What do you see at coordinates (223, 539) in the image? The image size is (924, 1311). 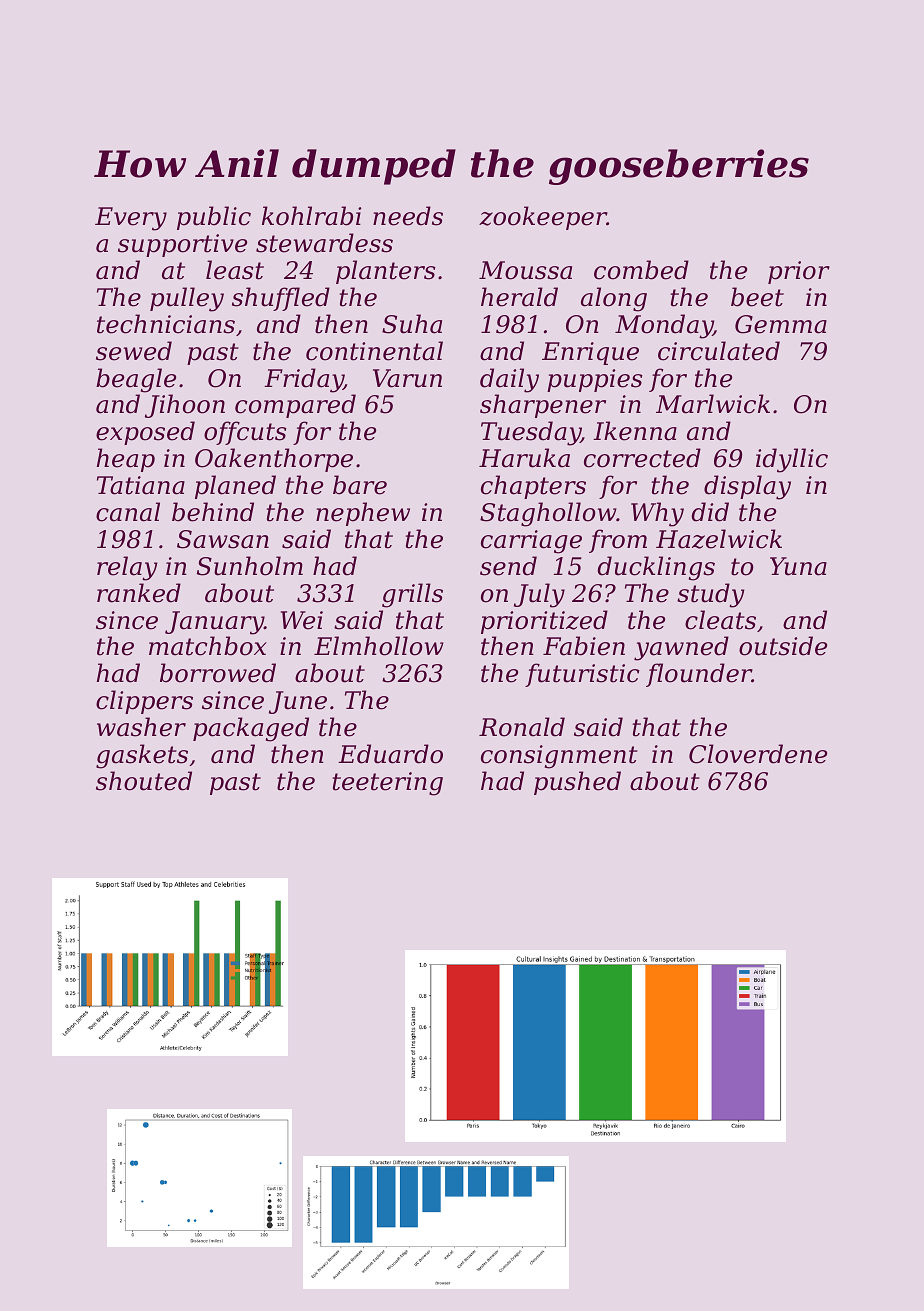 I see `Sawsan` at bounding box center [223, 539].
